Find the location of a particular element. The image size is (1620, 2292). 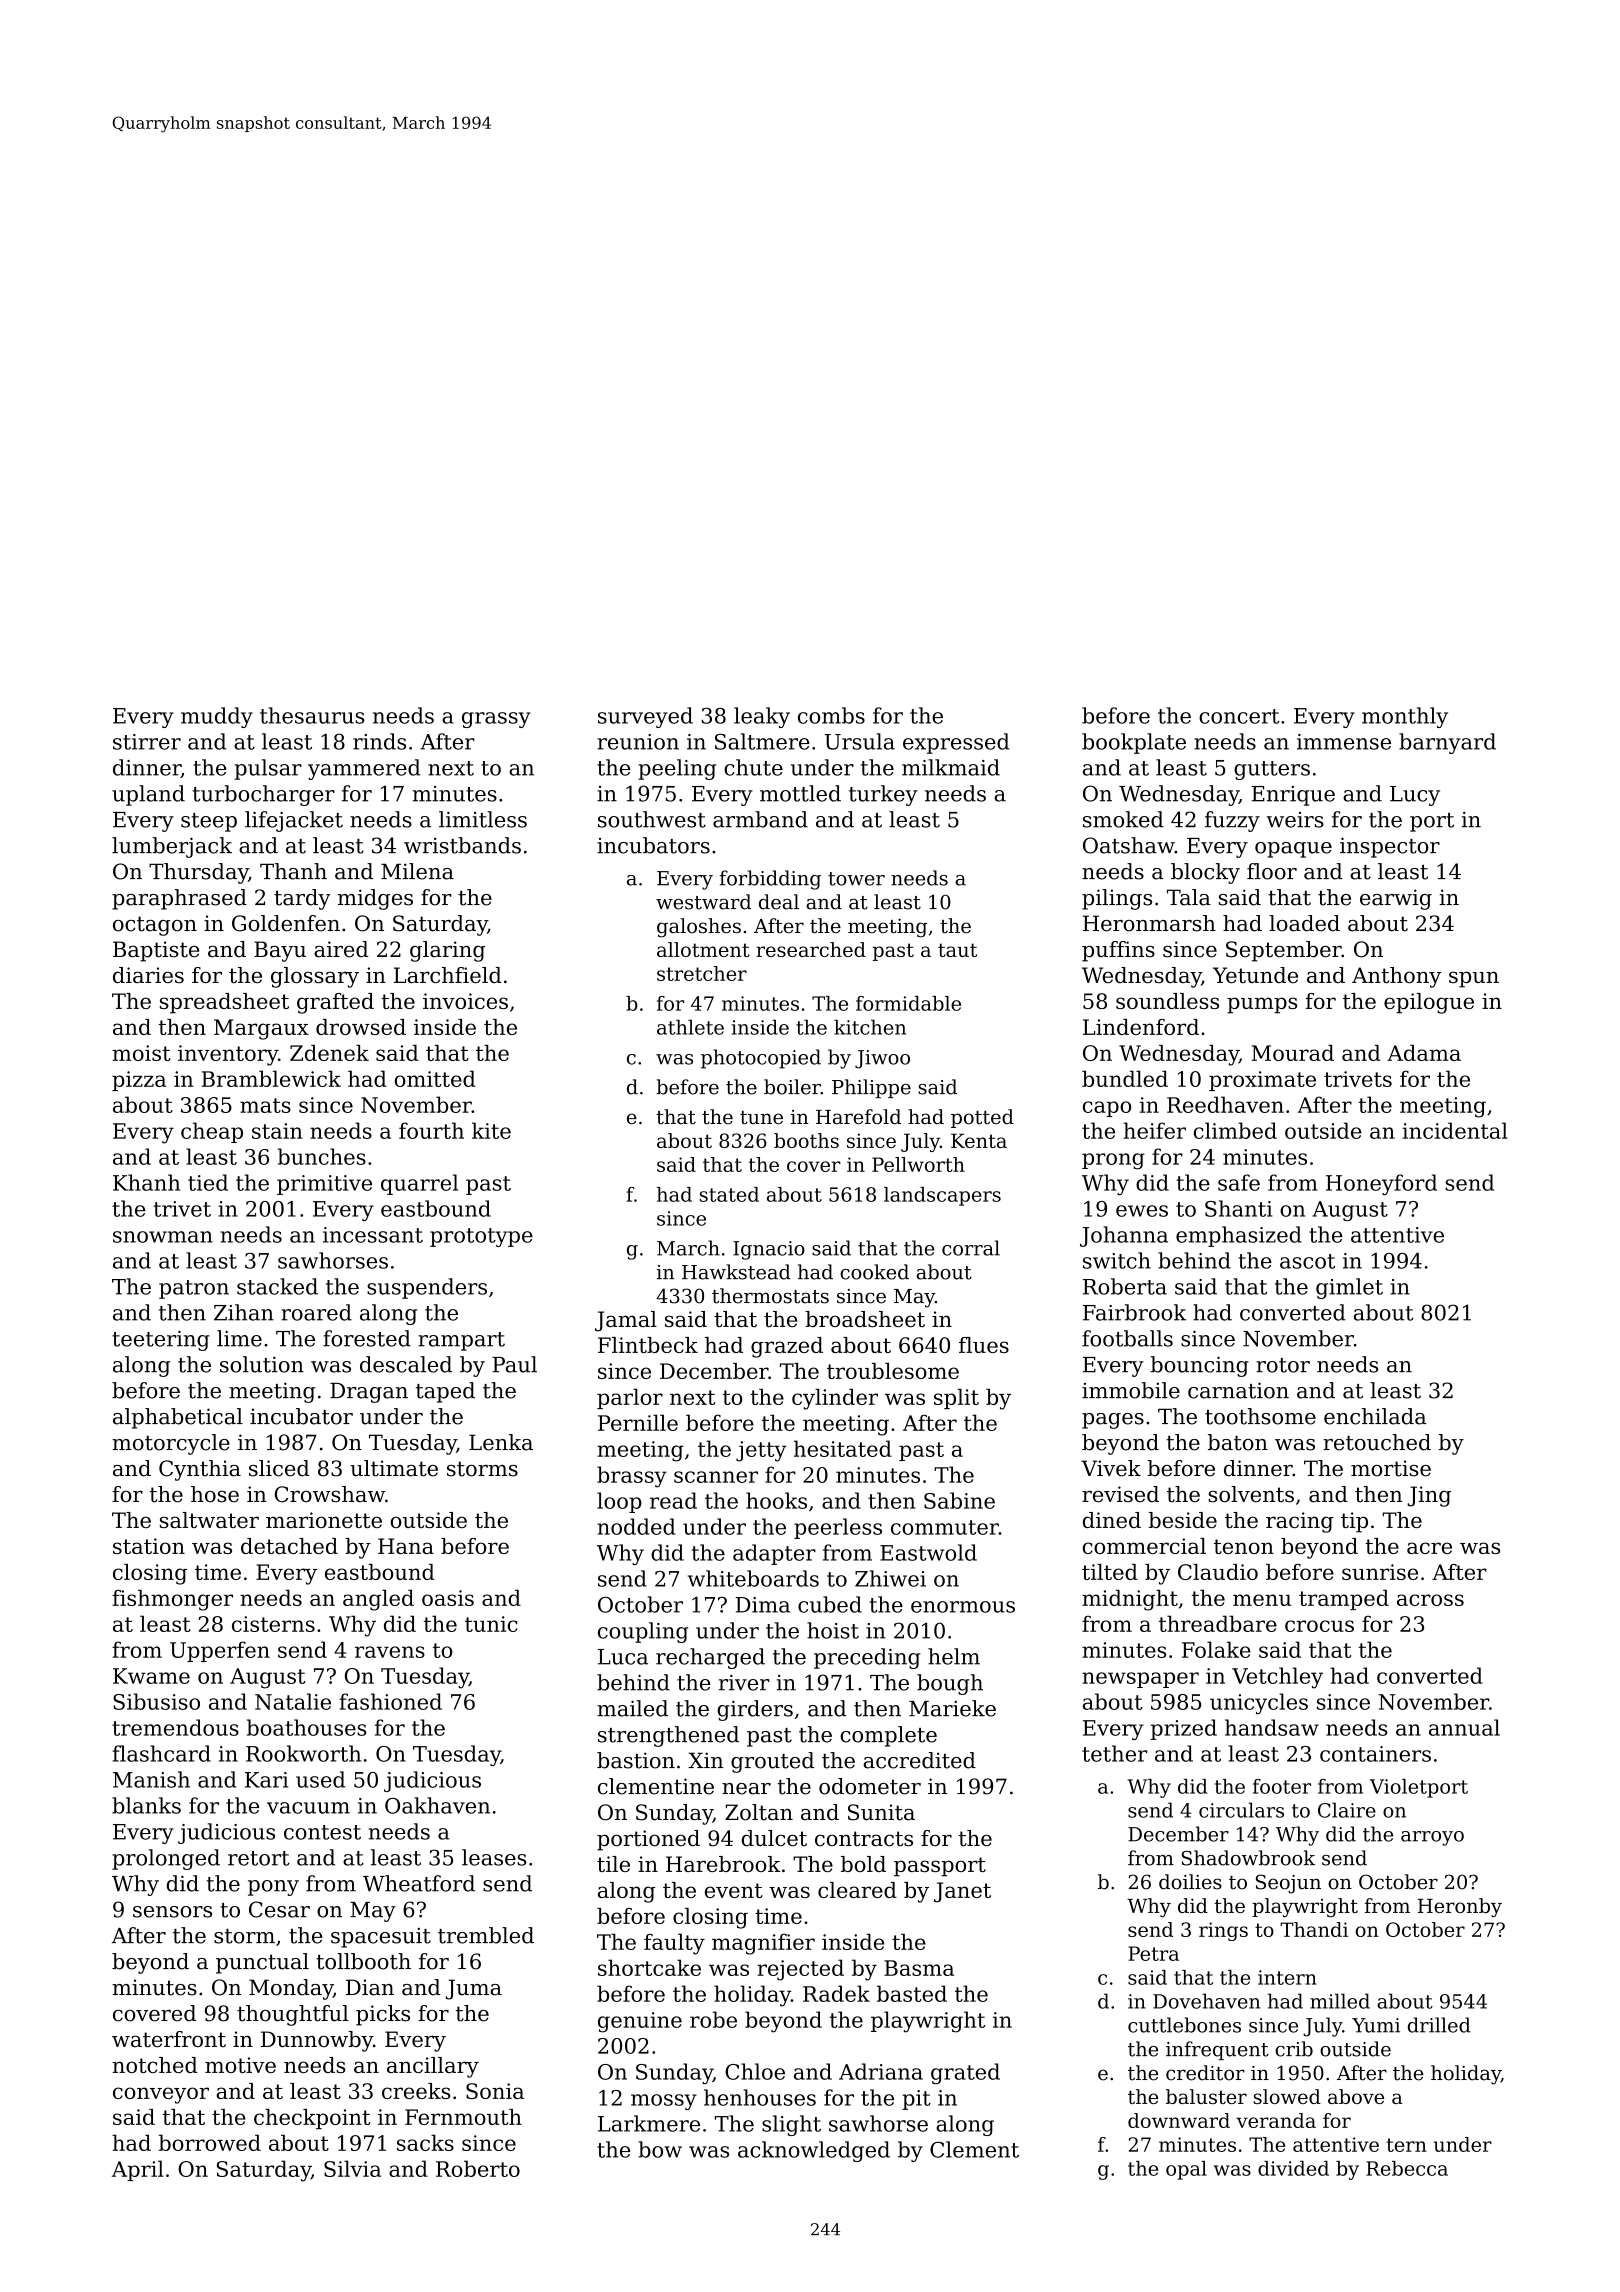

Mourad is located at coordinates (1293, 1053).
